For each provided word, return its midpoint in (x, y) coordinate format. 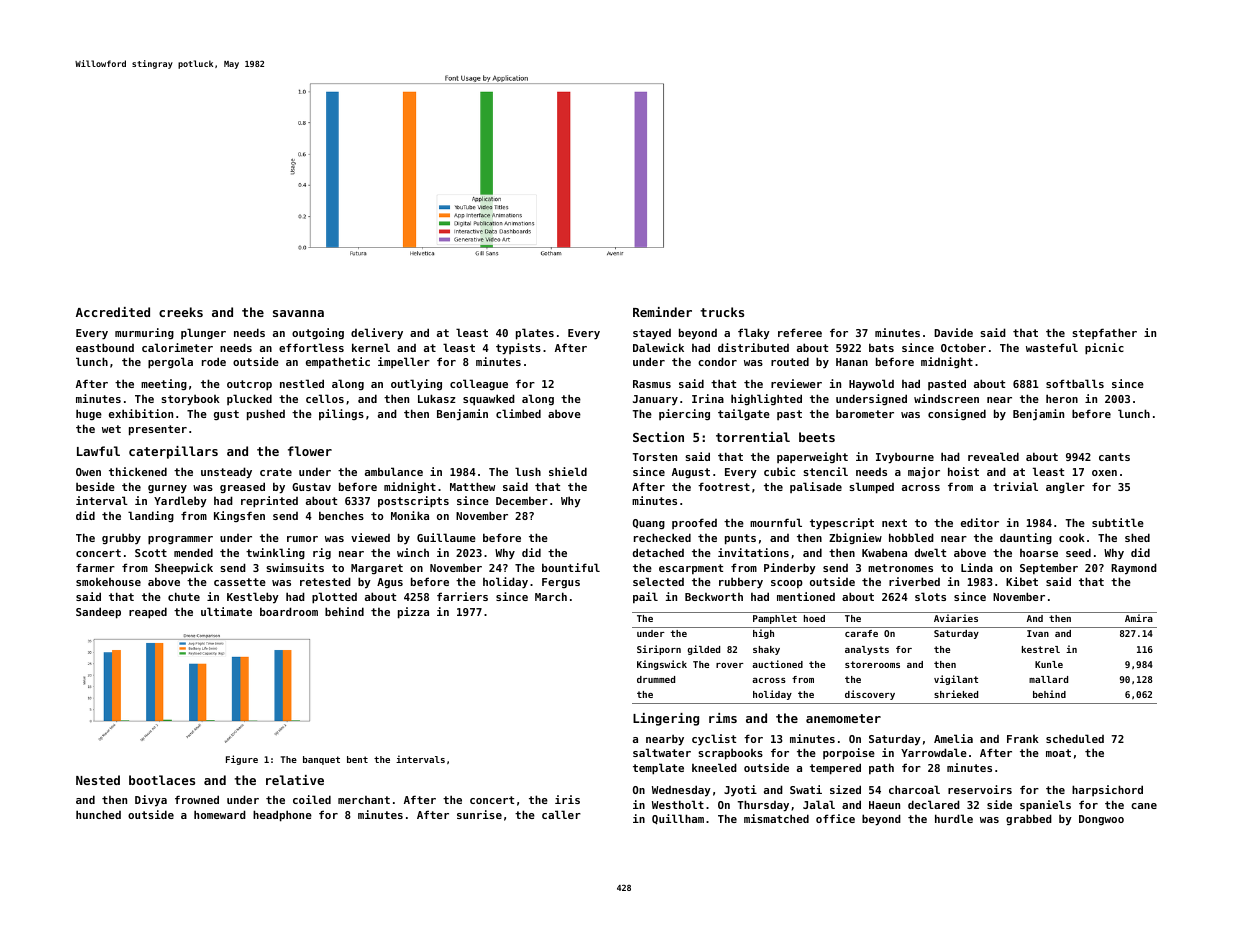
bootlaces (162, 780)
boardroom (289, 611)
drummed (656, 679)
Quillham (678, 819)
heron (1062, 398)
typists (518, 349)
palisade (816, 487)
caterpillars (173, 452)
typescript (842, 524)
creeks (181, 312)
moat (1058, 753)
